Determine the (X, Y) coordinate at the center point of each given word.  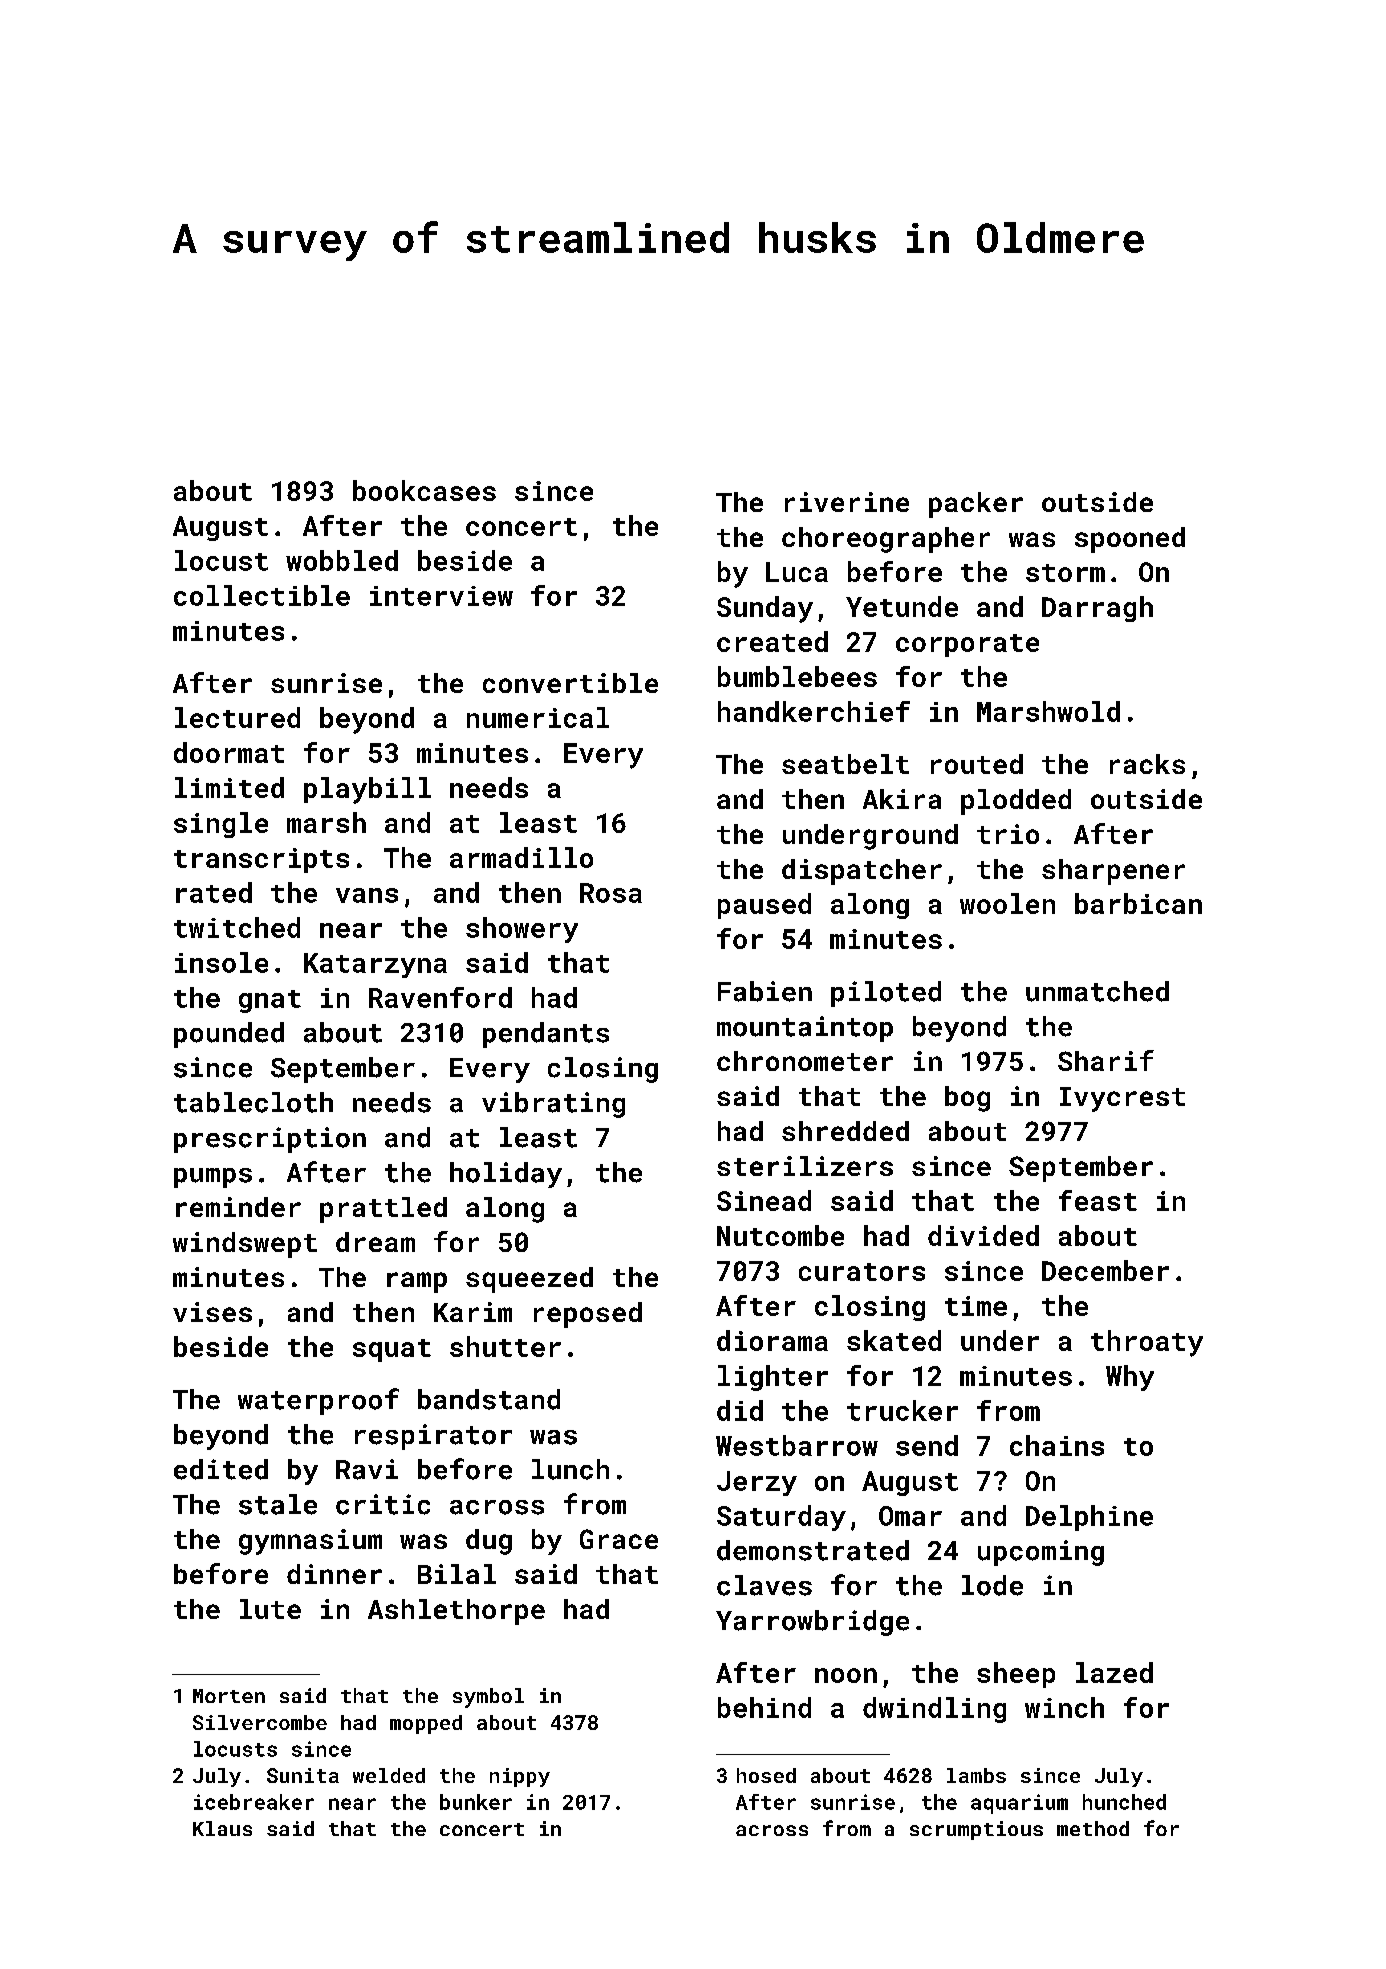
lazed (1114, 1672)
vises (212, 1312)
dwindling (934, 1710)
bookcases (424, 490)
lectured (237, 717)
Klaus (222, 1828)
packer (976, 505)
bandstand (489, 1399)
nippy (520, 1777)
